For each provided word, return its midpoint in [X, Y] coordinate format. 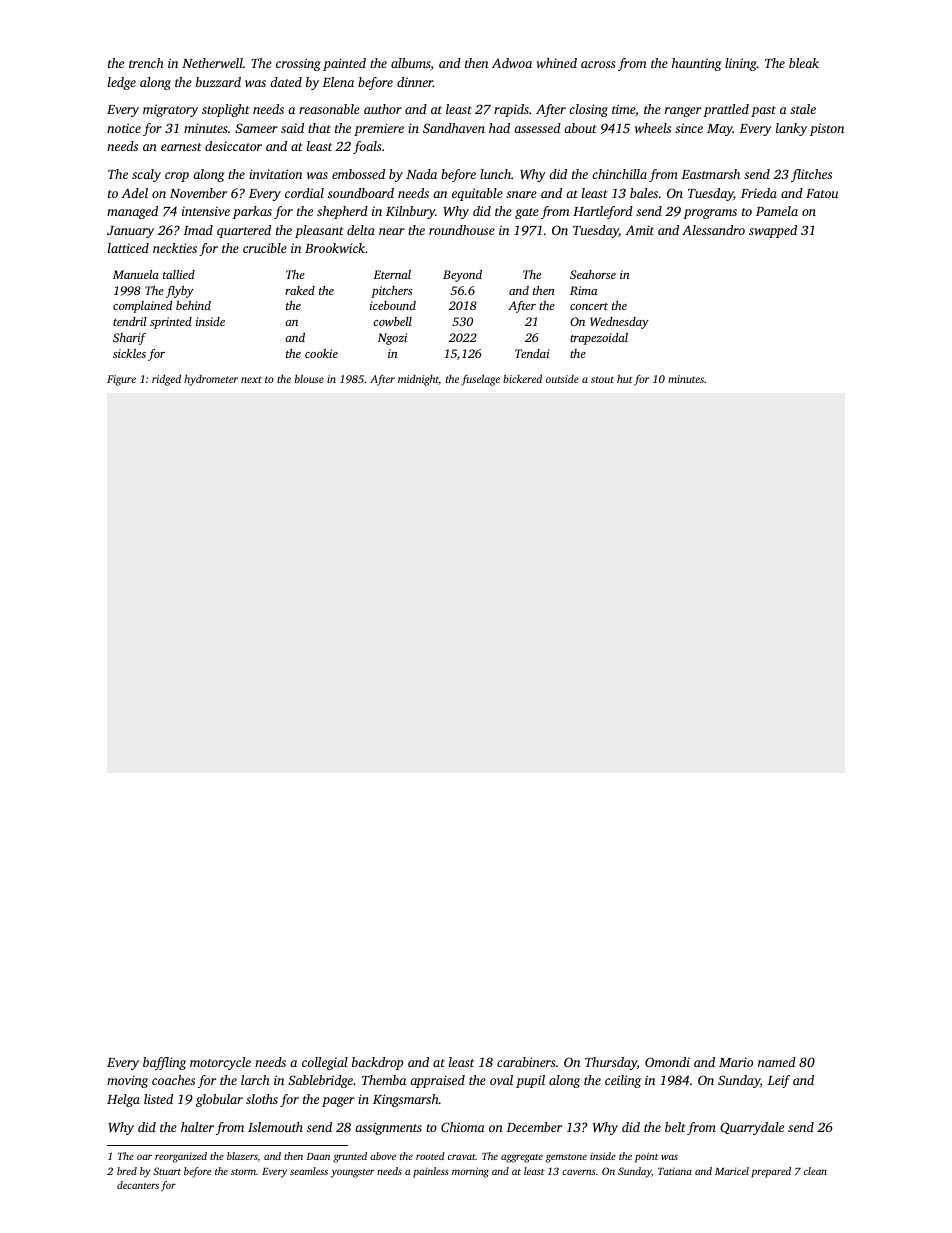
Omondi [667, 1062]
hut [624, 378]
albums [411, 63]
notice [124, 128]
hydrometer [211, 380]
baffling [164, 1063]
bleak [804, 63]
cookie [321, 353]
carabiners [526, 1062]
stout [602, 379]
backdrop [377, 1063]
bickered [522, 378]
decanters [138, 1185]
